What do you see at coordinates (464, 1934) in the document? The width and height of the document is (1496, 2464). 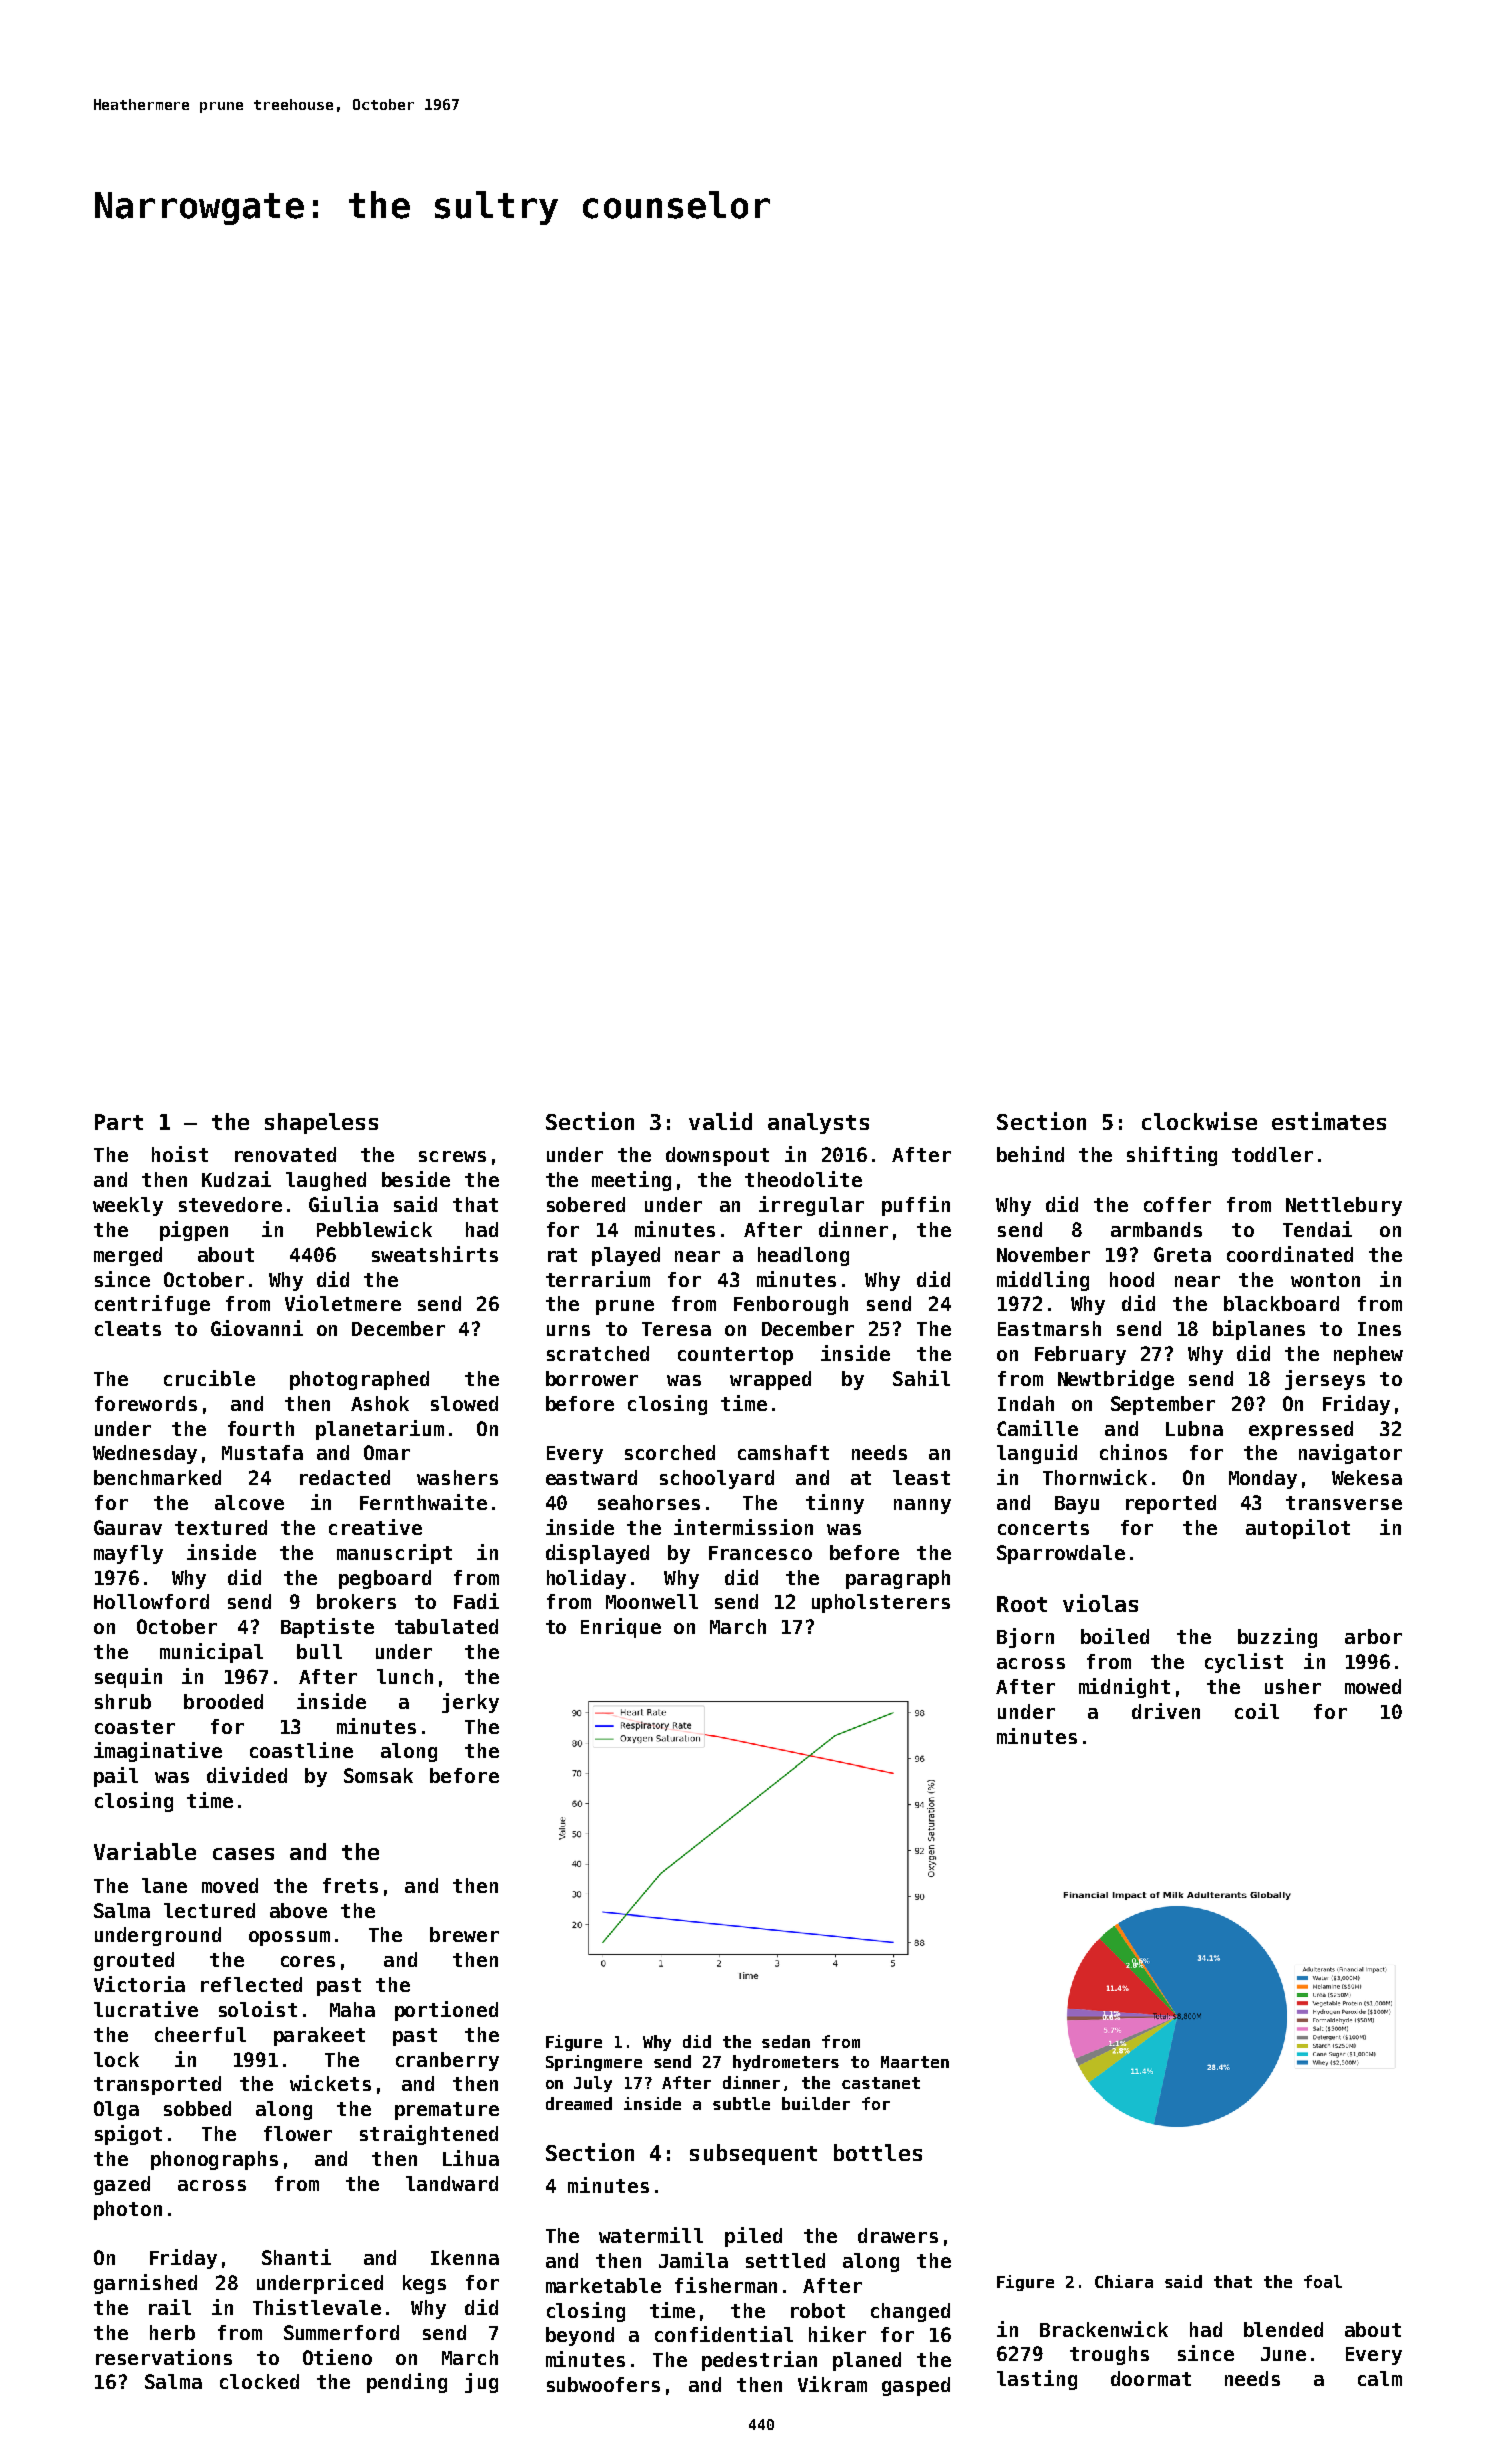 I see `brewer` at bounding box center [464, 1934].
